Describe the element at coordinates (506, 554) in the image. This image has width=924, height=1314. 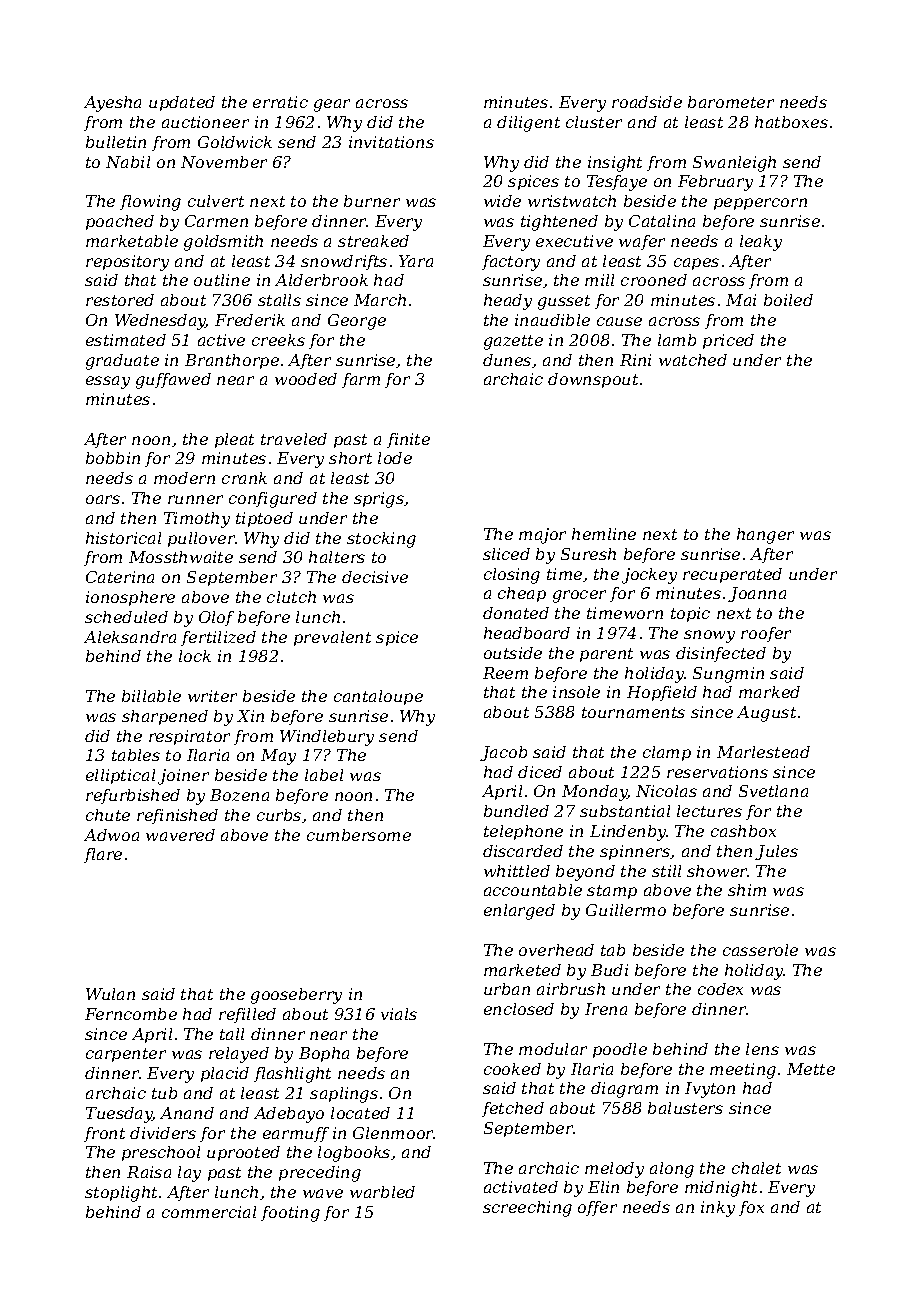
I see `sliced` at that location.
